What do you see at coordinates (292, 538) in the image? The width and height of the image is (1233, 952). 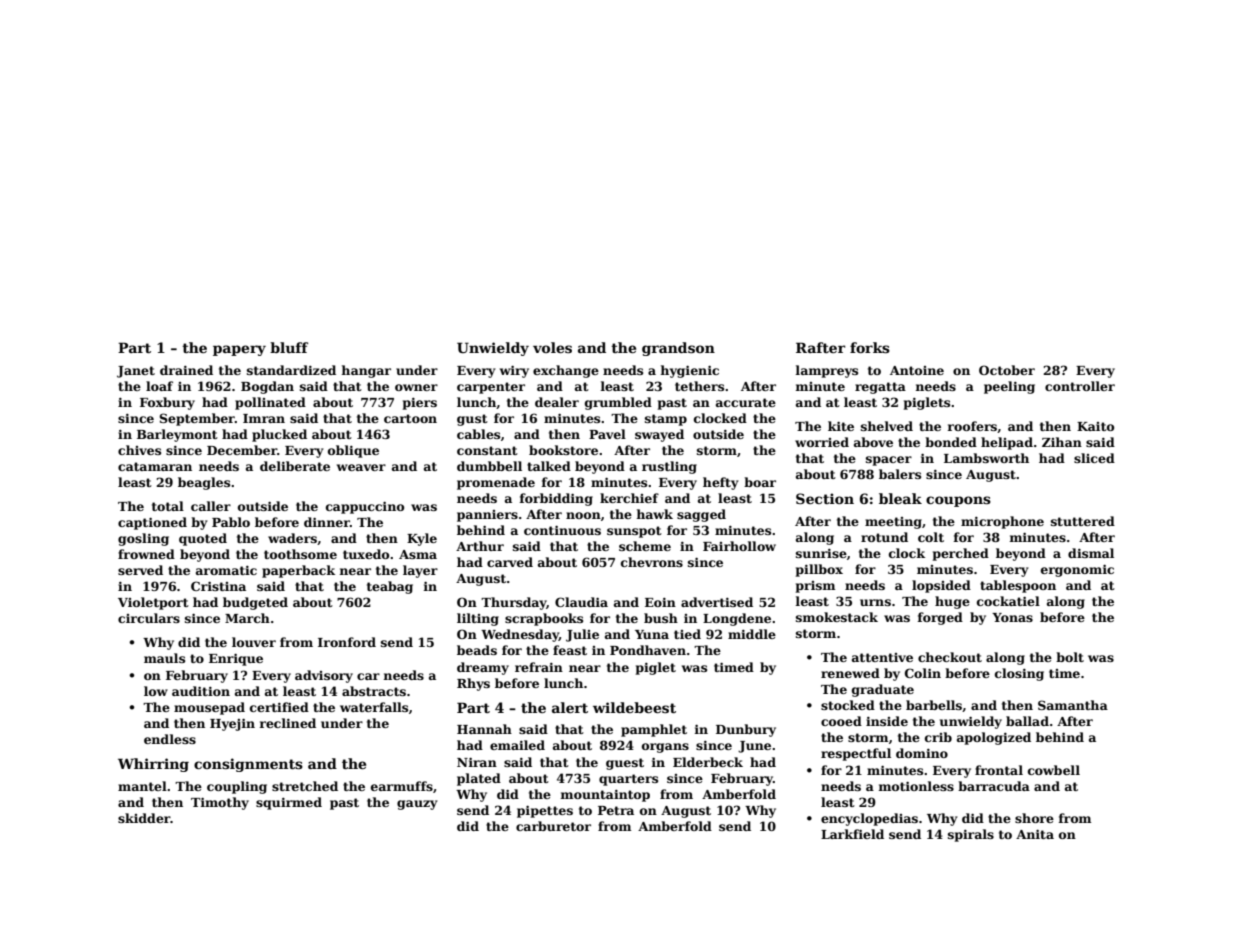 I see `waders` at bounding box center [292, 538].
